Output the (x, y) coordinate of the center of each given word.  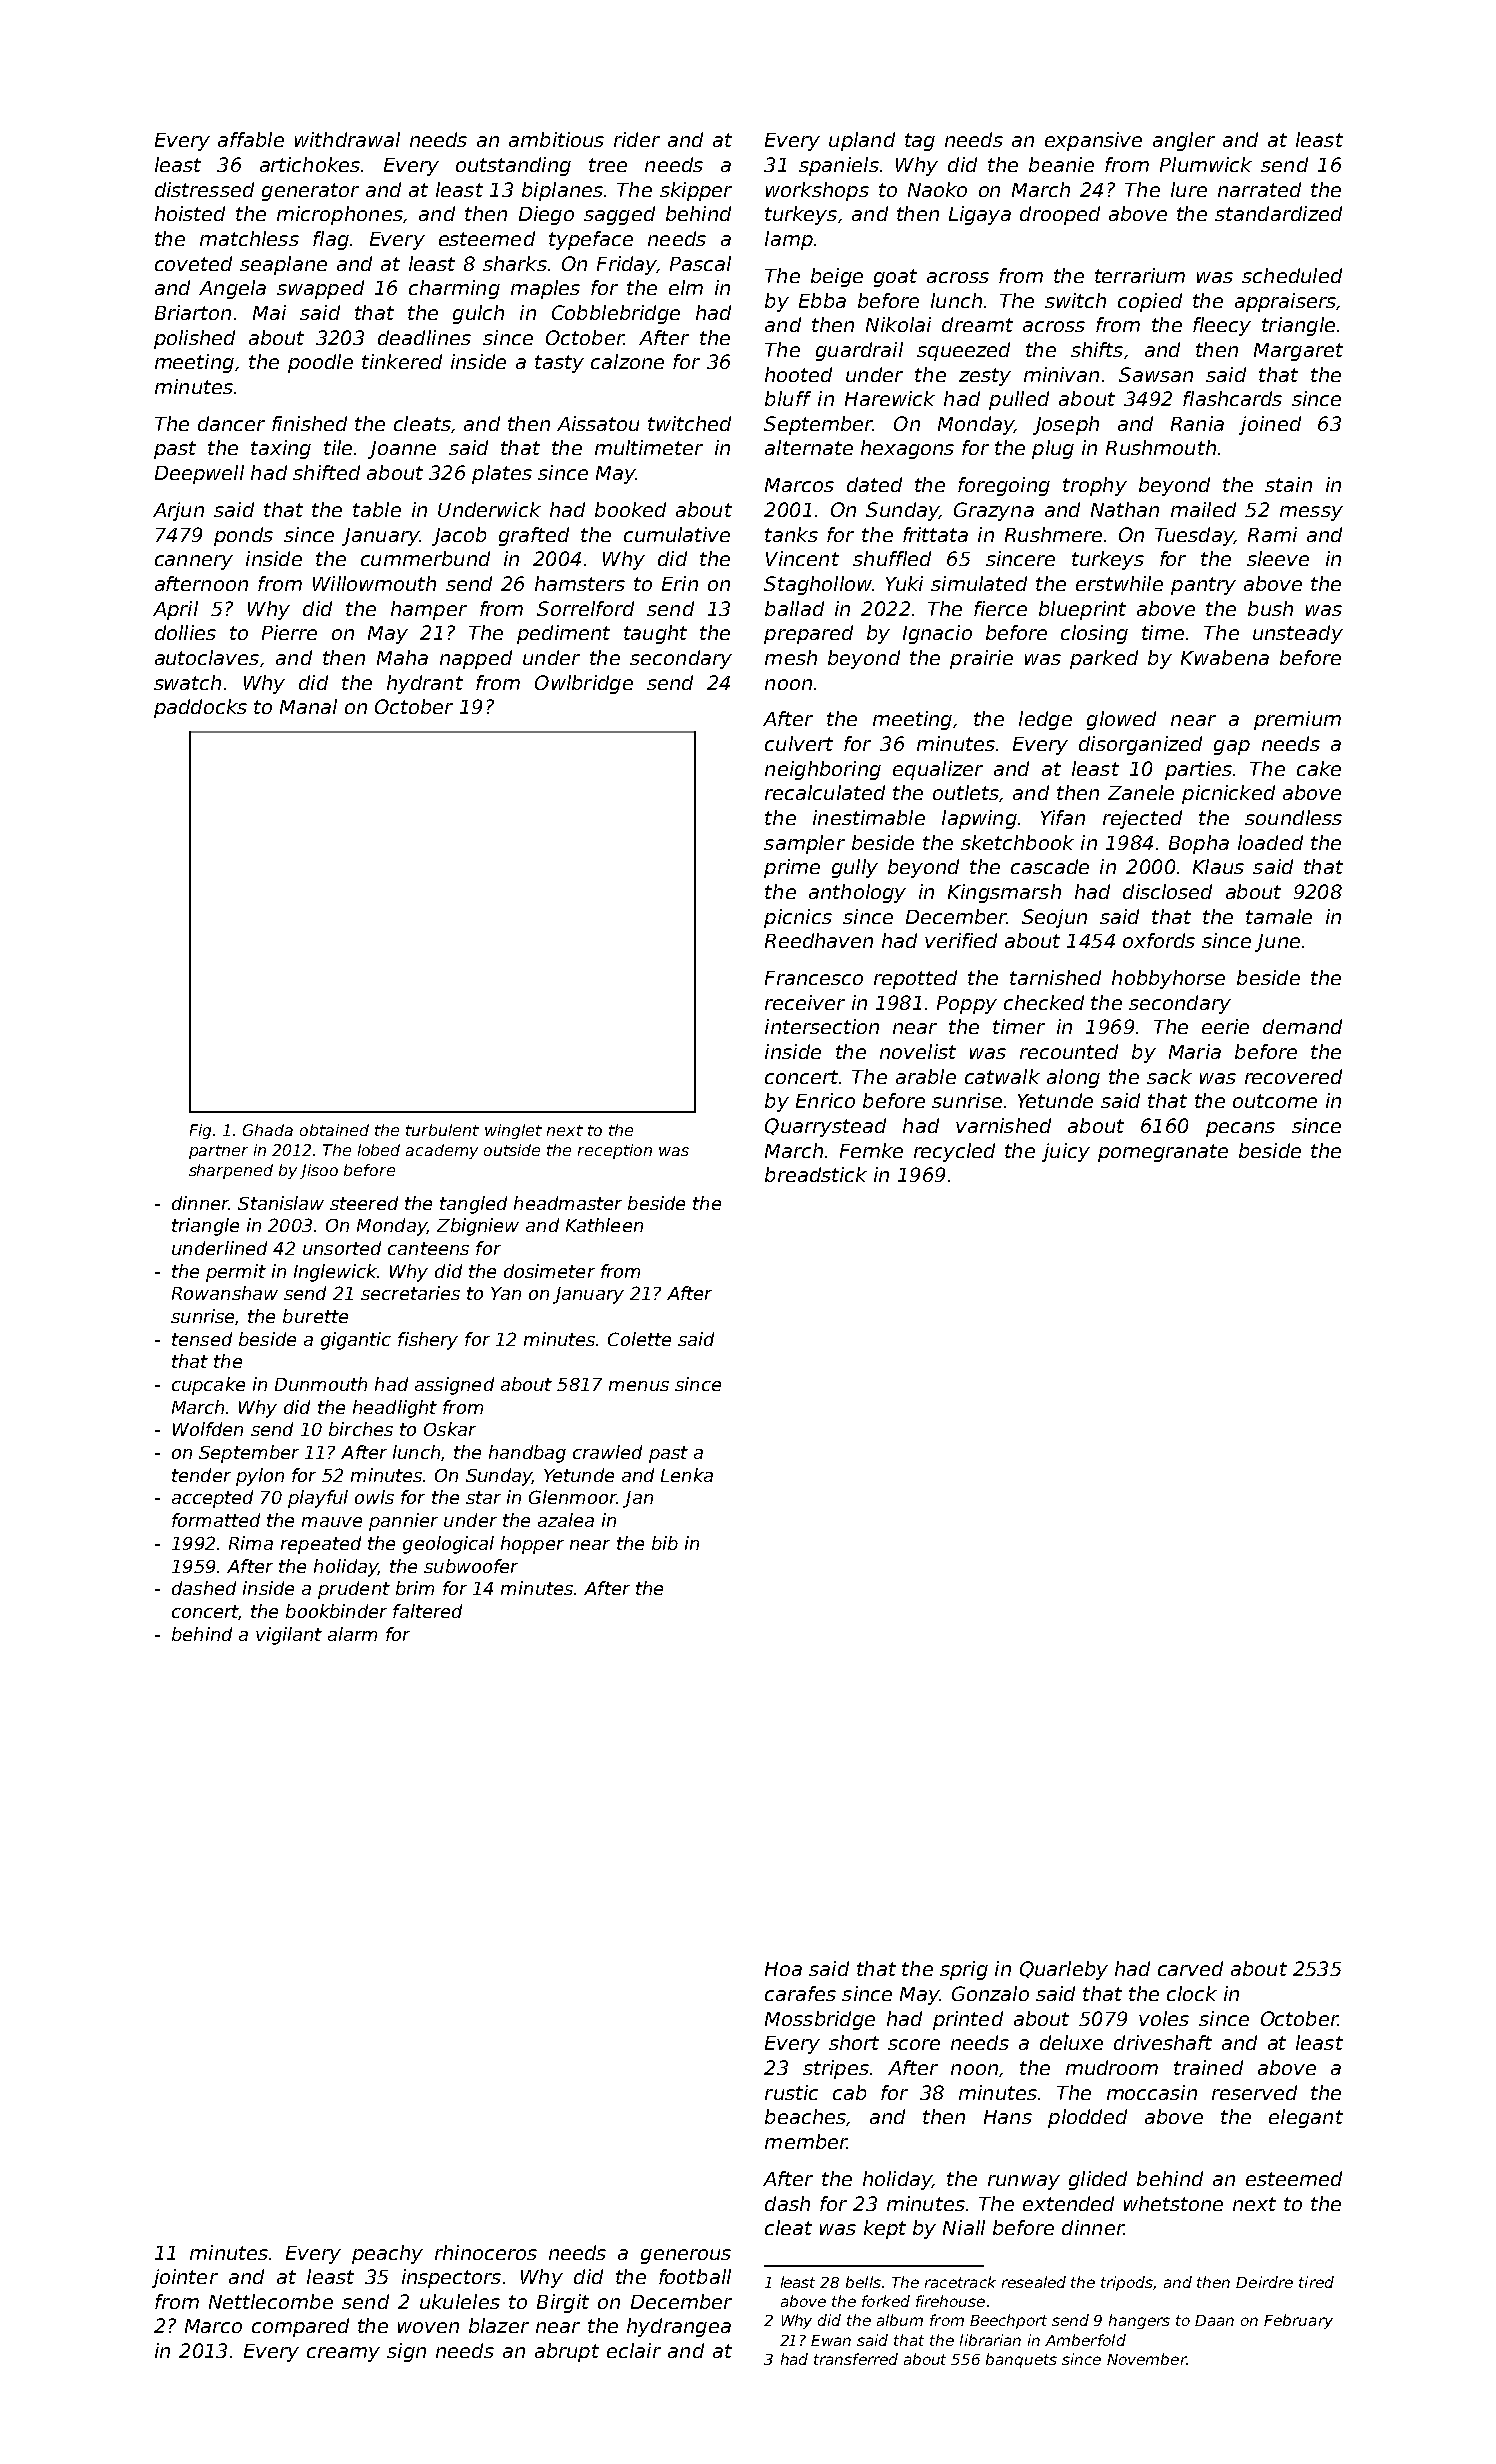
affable (251, 139)
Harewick (890, 398)
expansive (1093, 141)
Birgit (563, 2303)
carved (1190, 1968)
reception (615, 1151)
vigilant (289, 1636)
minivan (1061, 374)
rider (637, 139)
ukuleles (460, 2301)
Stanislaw (281, 1203)
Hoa (783, 1969)
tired (1316, 2282)
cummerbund (425, 558)
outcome (1275, 1101)
